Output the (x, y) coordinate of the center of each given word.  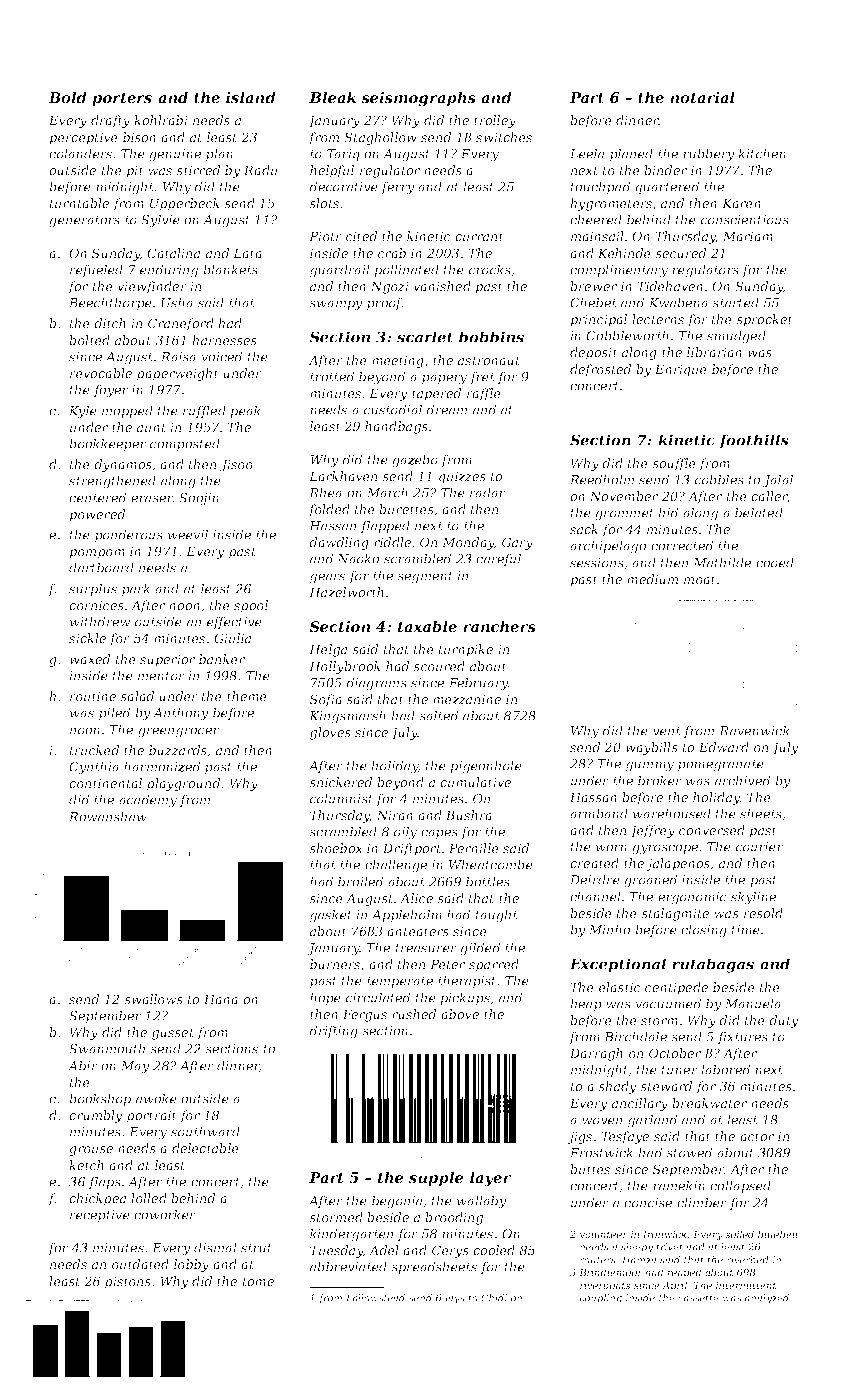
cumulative (475, 782)
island (251, 97)
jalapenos (678, 864)
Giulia (232, 638)
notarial (702, 97)
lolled (149, 1198)
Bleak (332, 97)
